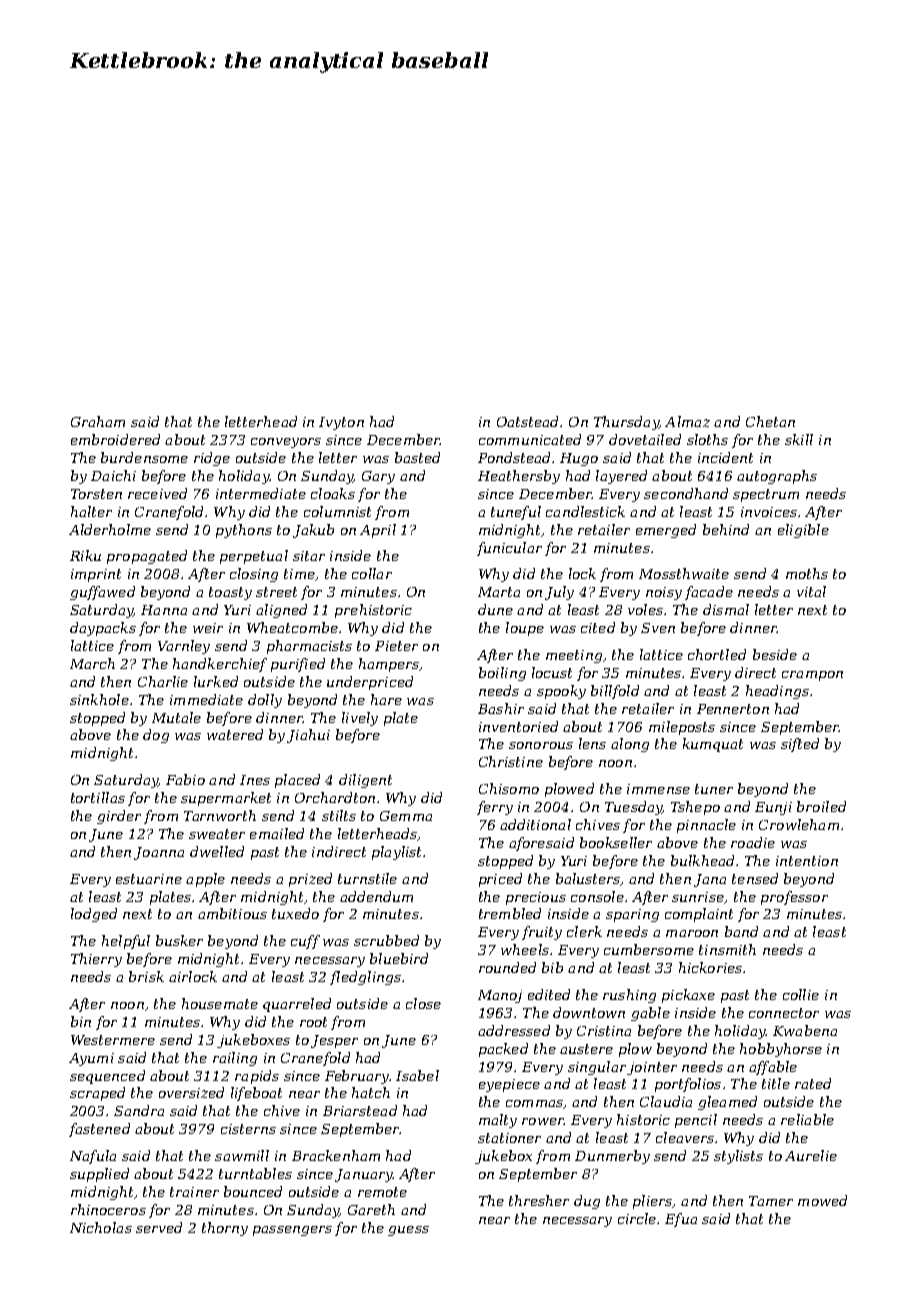 Image resolution: width=924 pixels, height=1308 pixels. I want to click on brisk, so click(146, 976).
